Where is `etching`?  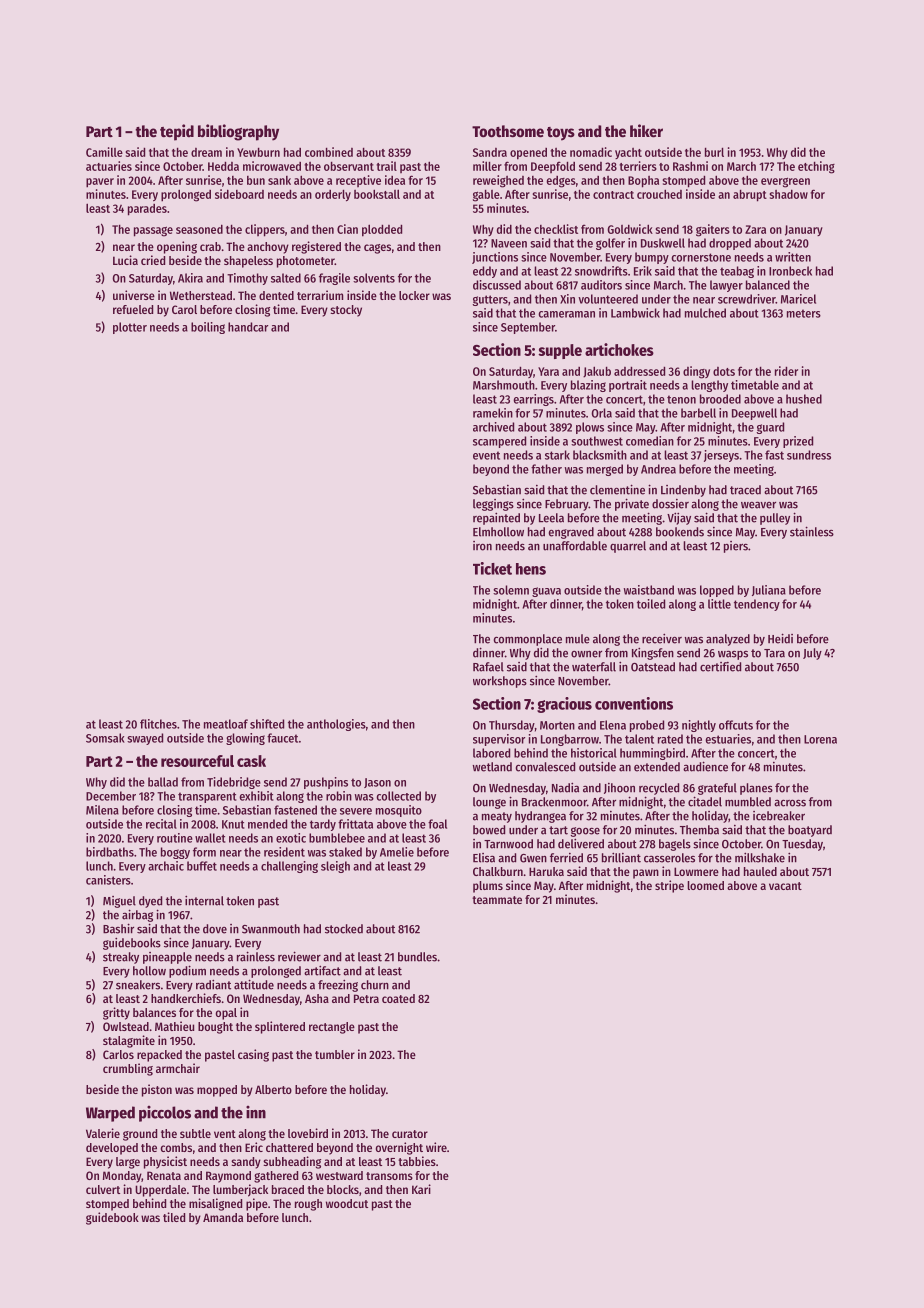 etching is located at coordinates (816, 167).
